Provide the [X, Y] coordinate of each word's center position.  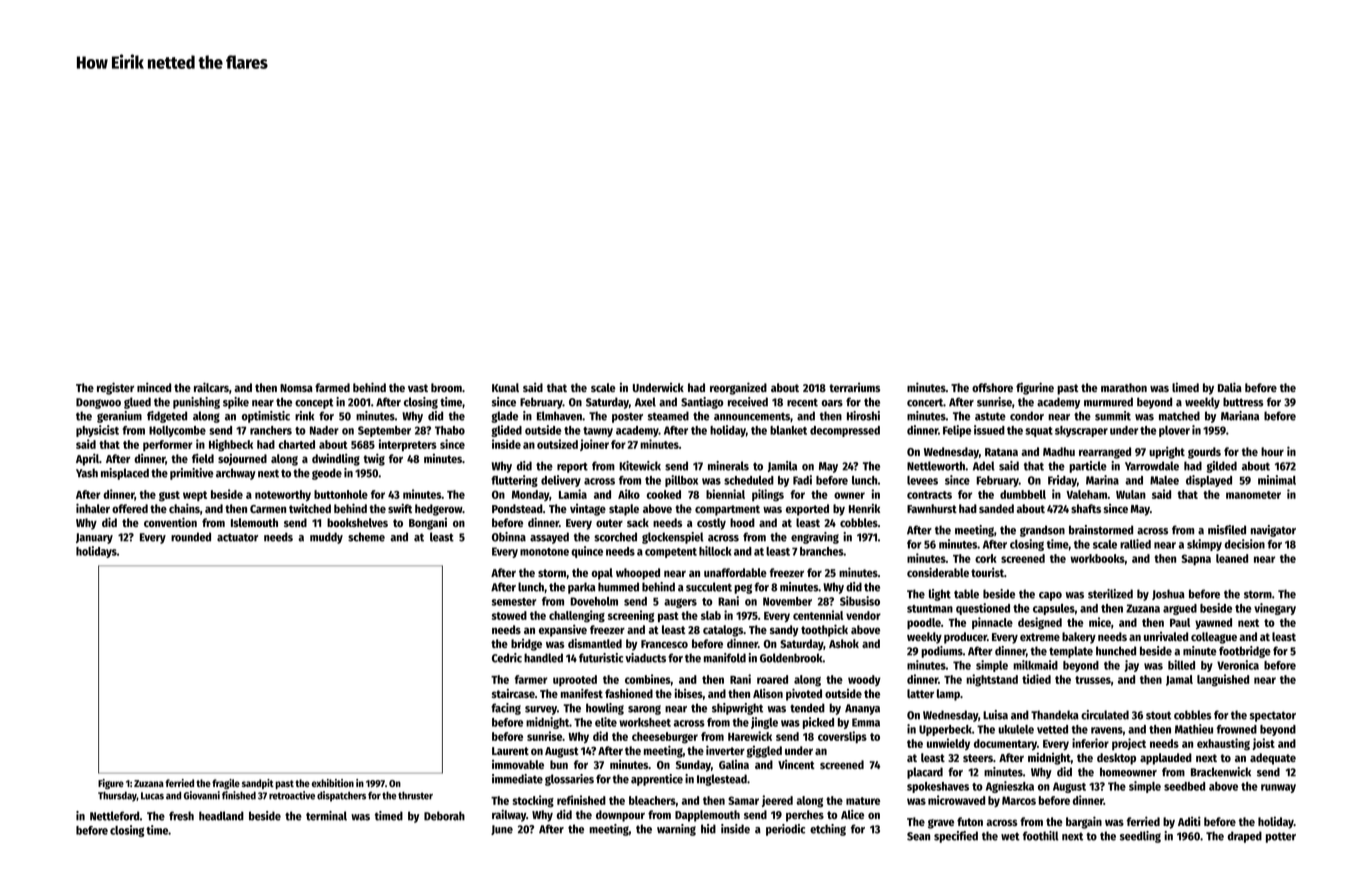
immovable [518, 764]
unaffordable [735, 572]
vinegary [1275, 609]
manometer [1253, 495]
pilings [768, 495]
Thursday [117, 796]
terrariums [854, 387]
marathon [1124, 387]
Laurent [510, 751]
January [94, 538]
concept [314, 403]
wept [195, 496]
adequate [1273, 759]
